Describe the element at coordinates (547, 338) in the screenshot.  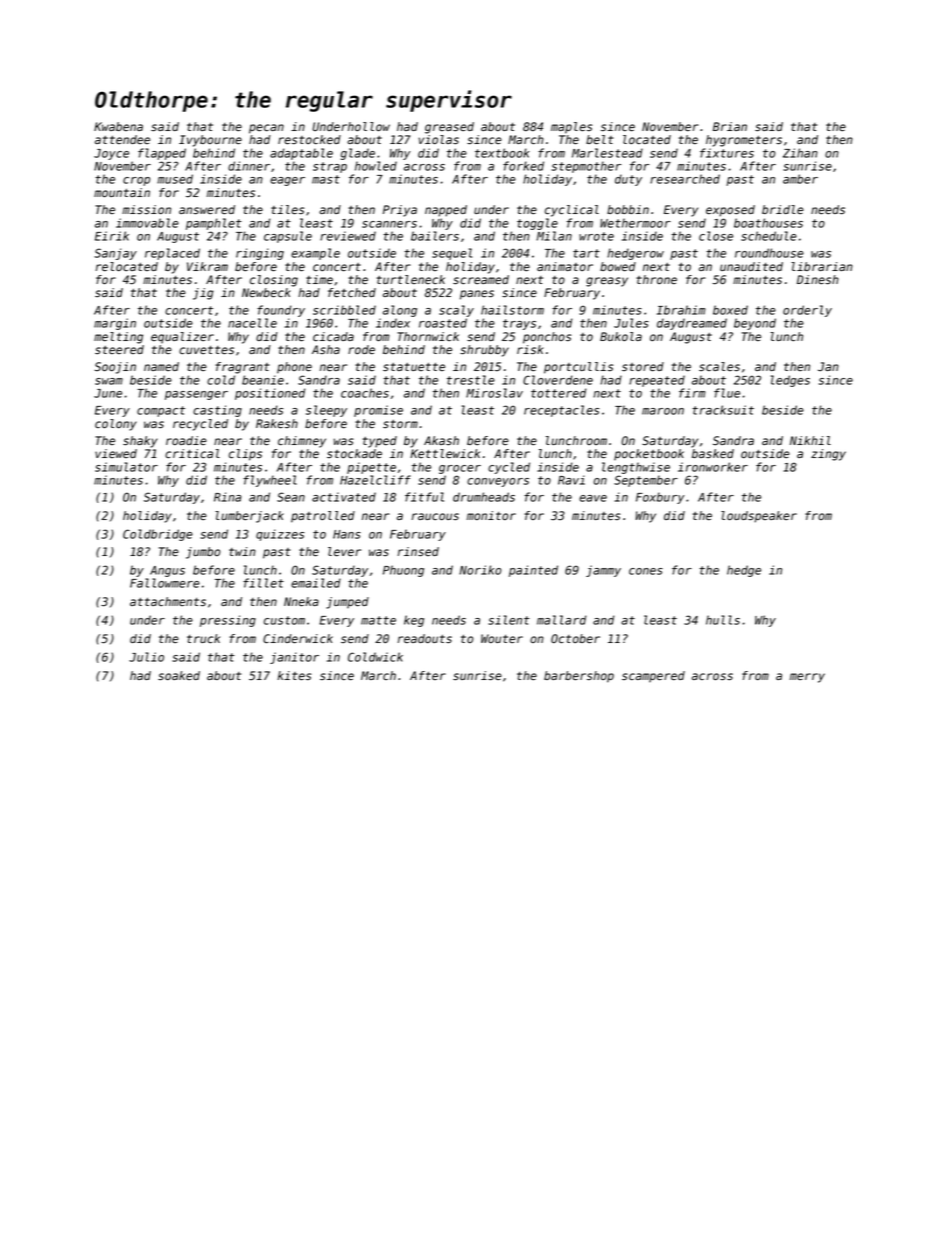
I see `ponchos` at that location.
